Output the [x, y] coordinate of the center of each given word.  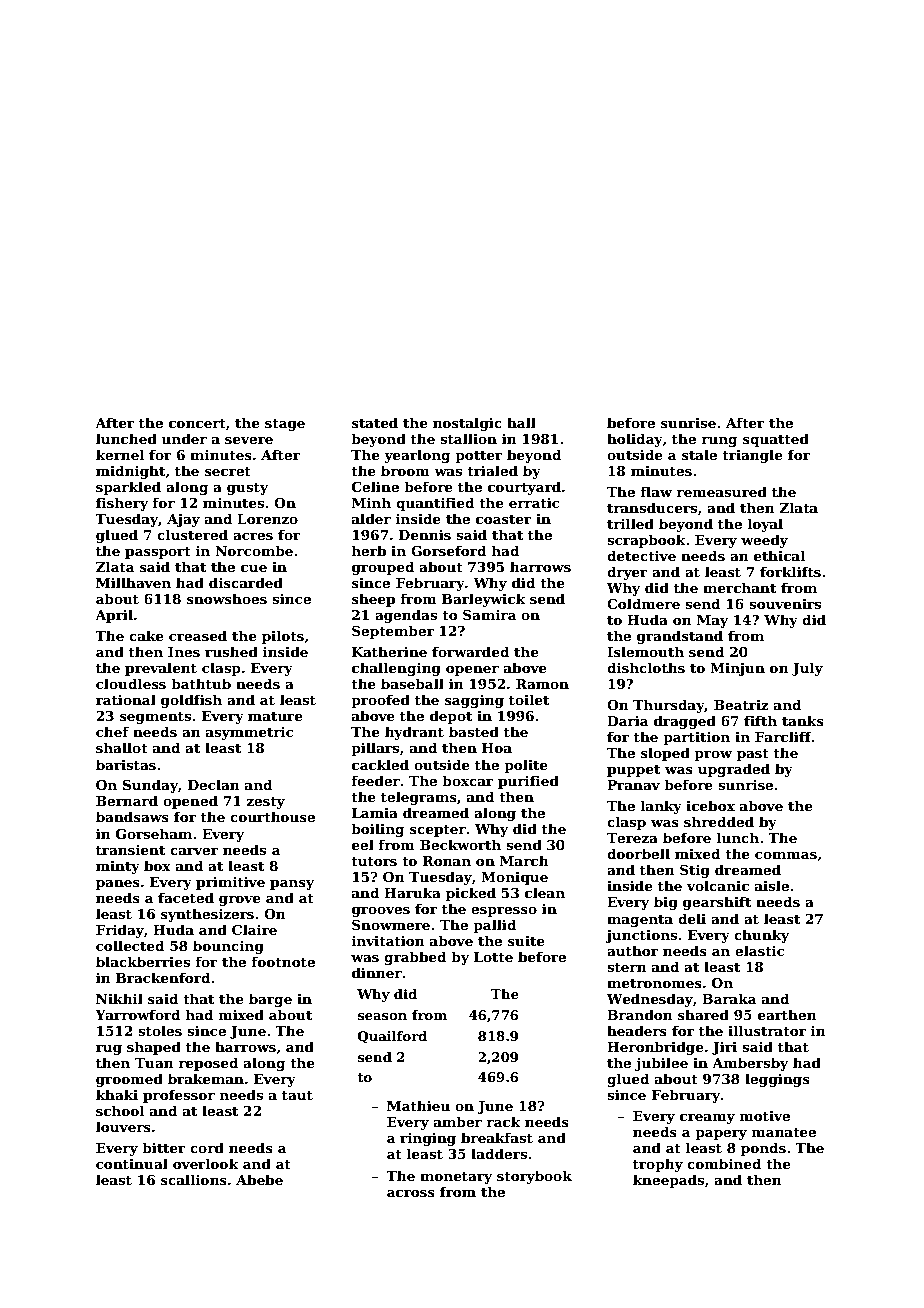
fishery [122, 504]
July [807, 669]
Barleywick [484, 600]
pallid [494, 926]
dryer [627, 573]
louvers [123, 1126]
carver [194, 851]
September [393, 632]
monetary [456, 1178]
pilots [283, 637]
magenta [640, 921]
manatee [784, 1132]
